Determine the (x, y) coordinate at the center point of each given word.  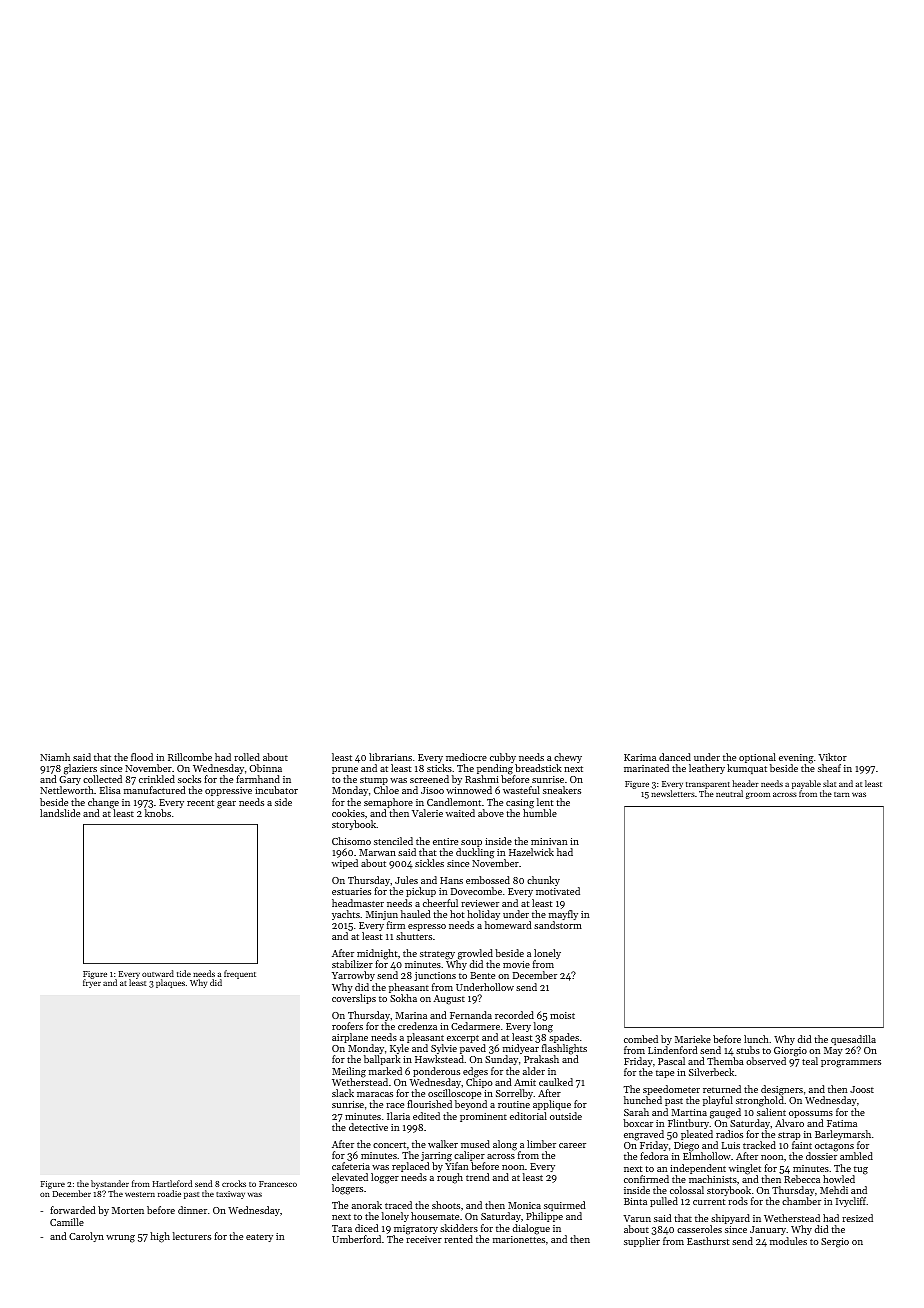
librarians (390, 757)
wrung (120, 1239)
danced (675, 757)
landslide (60, 813)
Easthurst (708, 1241)
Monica (524, 1205)
